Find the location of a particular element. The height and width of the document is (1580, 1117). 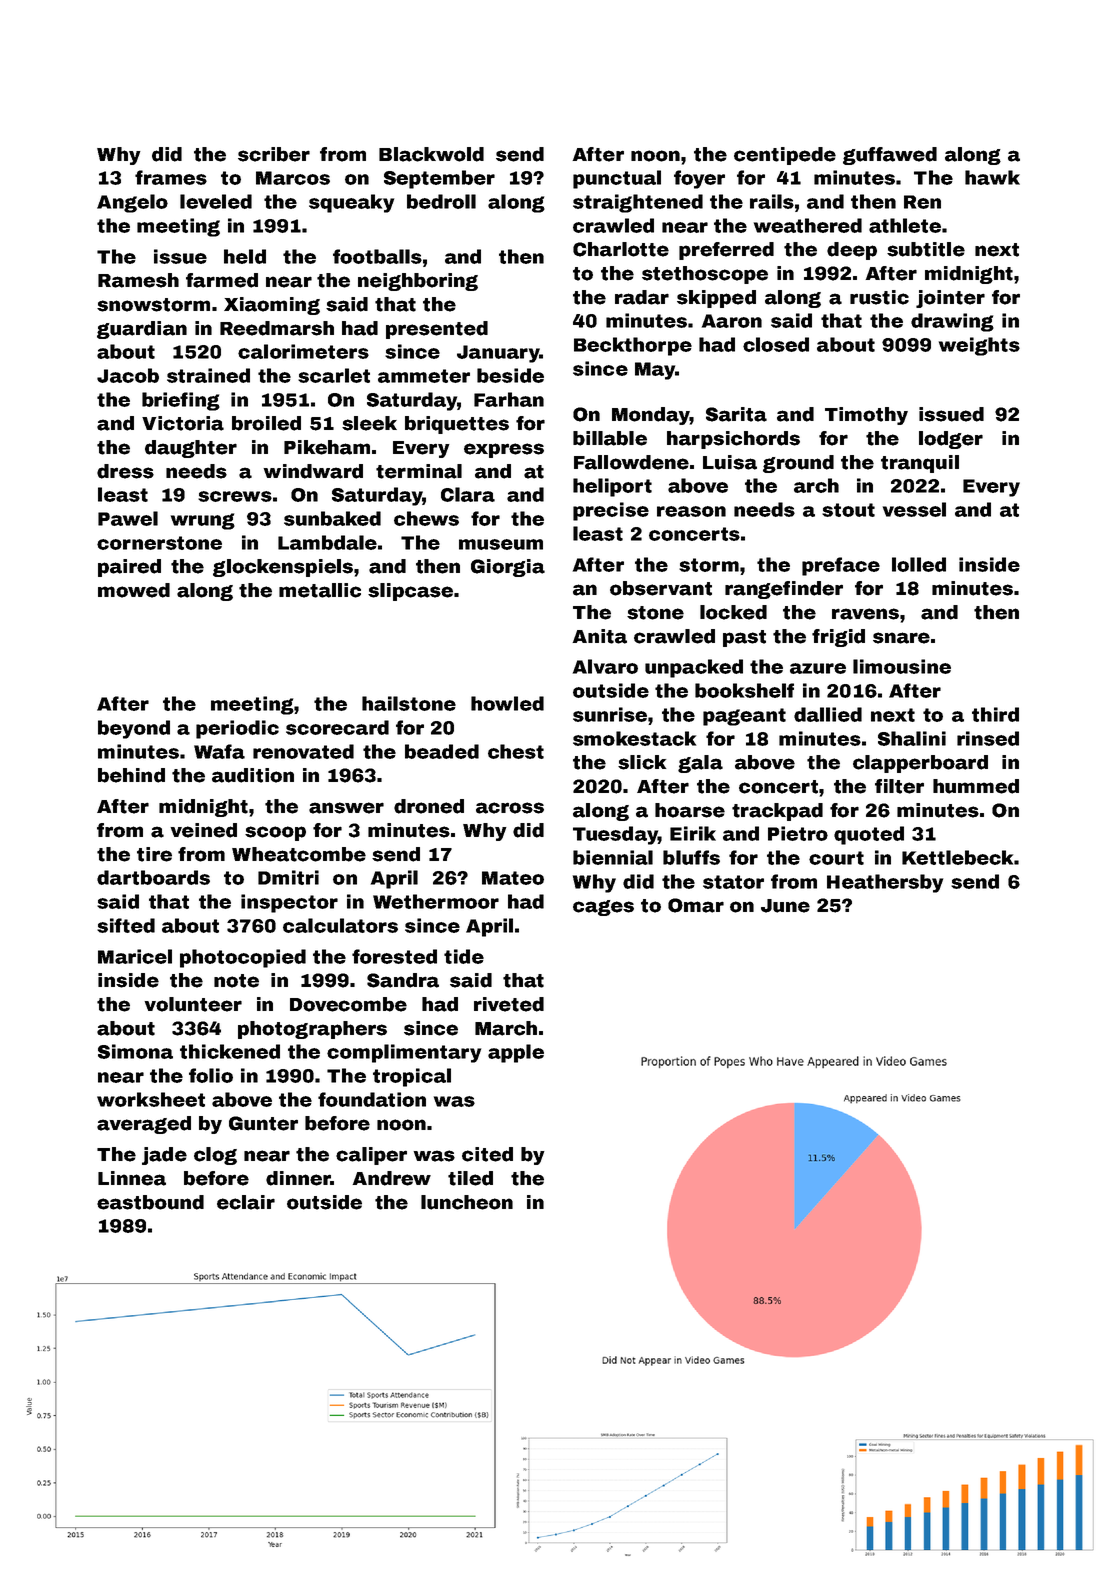

reason is located at coordinates (691, 511).
